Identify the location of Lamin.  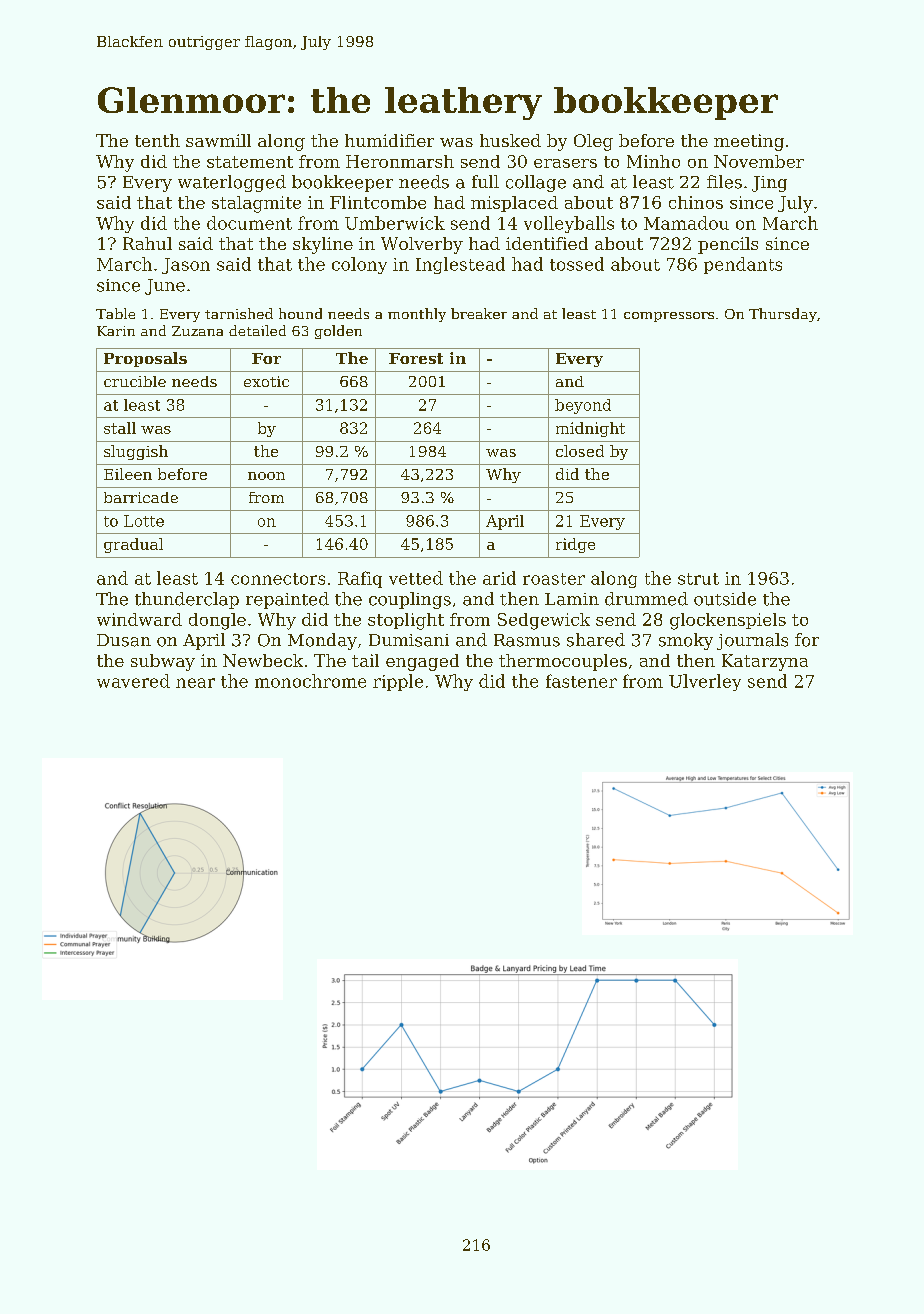
(572, 599).
